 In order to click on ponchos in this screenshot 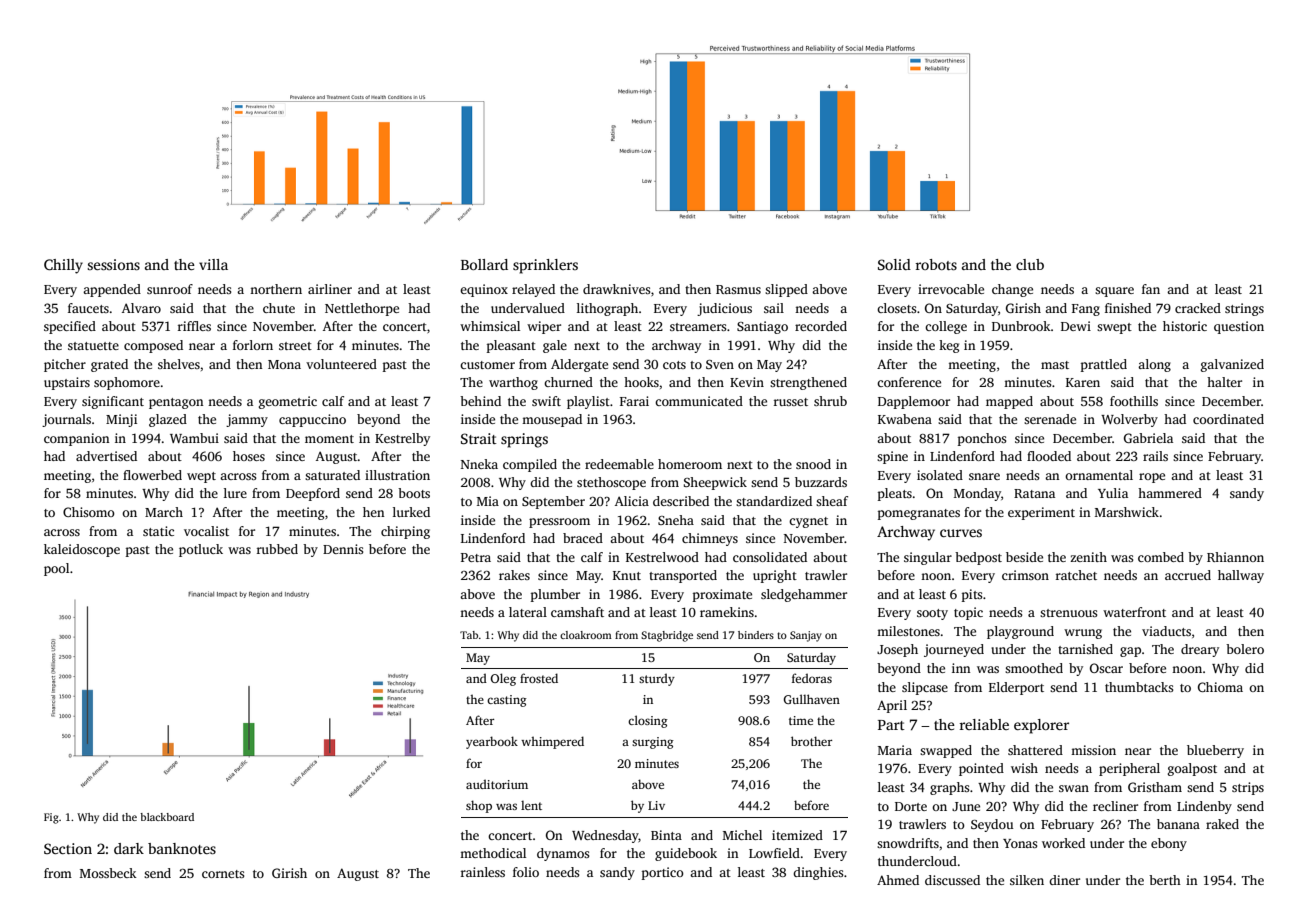, I will do `click(982, 439)`.
